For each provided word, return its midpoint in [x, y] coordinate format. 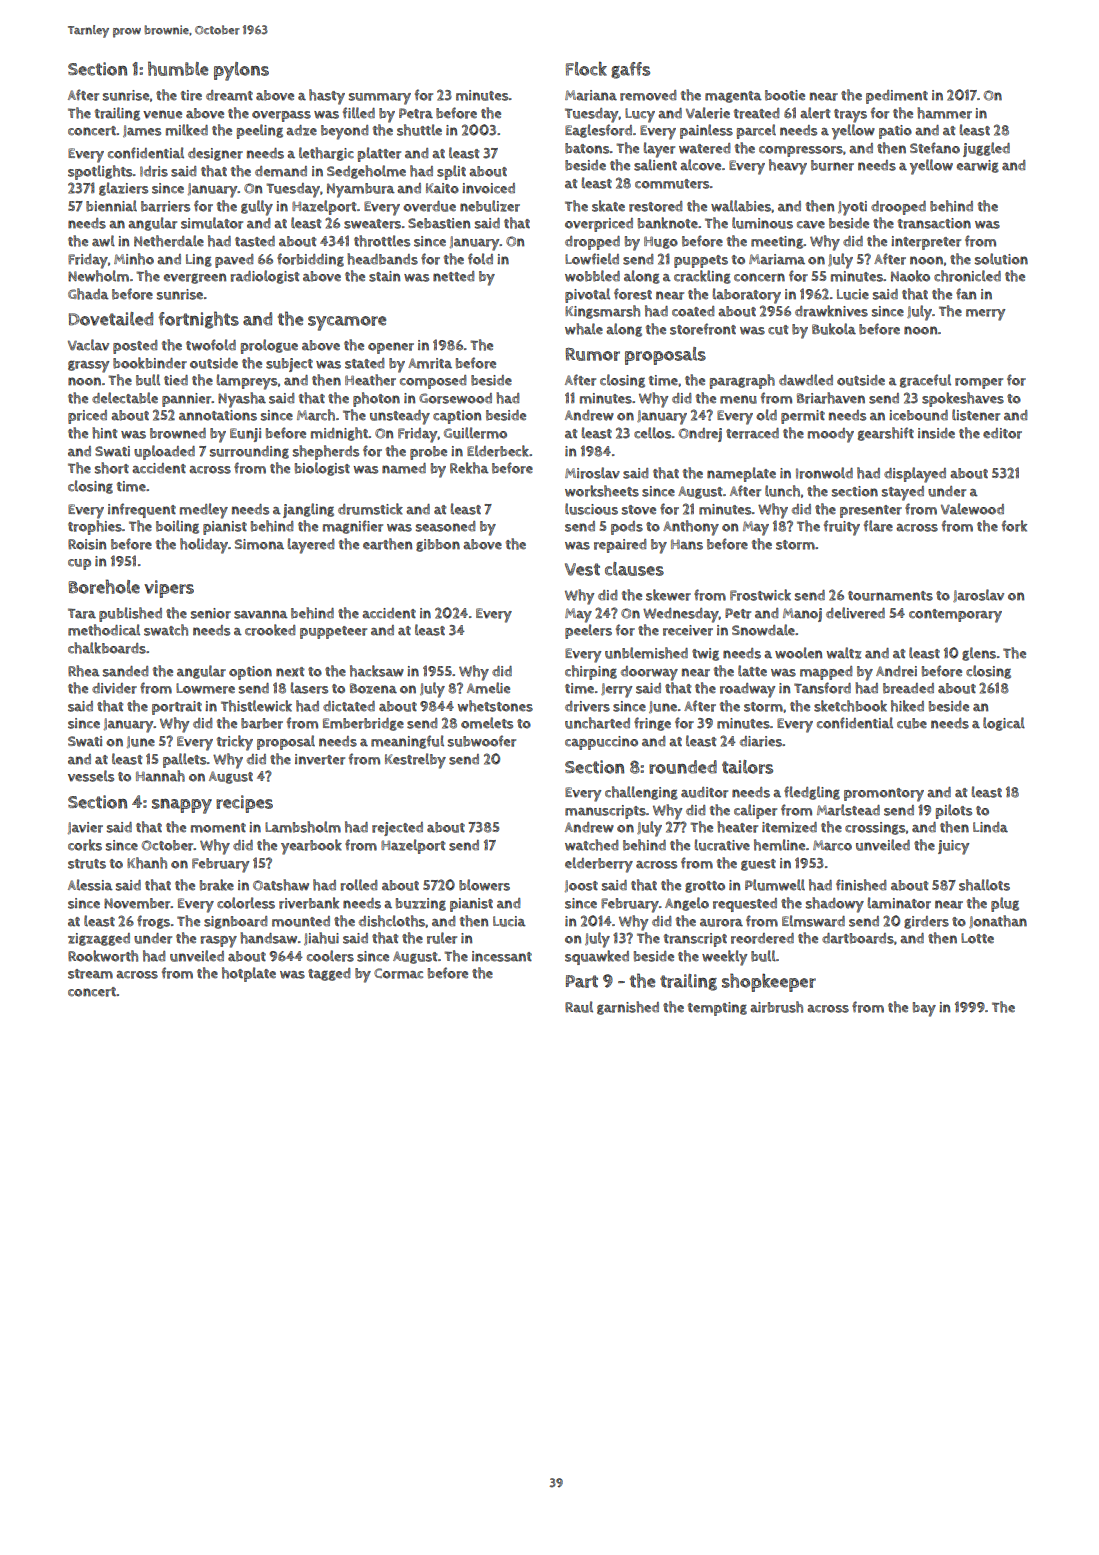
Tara [82, 613]
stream [90, 974]
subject [289, 365]
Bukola [834, 329]
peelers [588, 631]
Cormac [398, 973]
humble [178, 68]
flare [878, 526]
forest [633, 294]
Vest [582, 569]
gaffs [630, 70]
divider [114, 688]
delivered [855, 613]
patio [895, 132]
